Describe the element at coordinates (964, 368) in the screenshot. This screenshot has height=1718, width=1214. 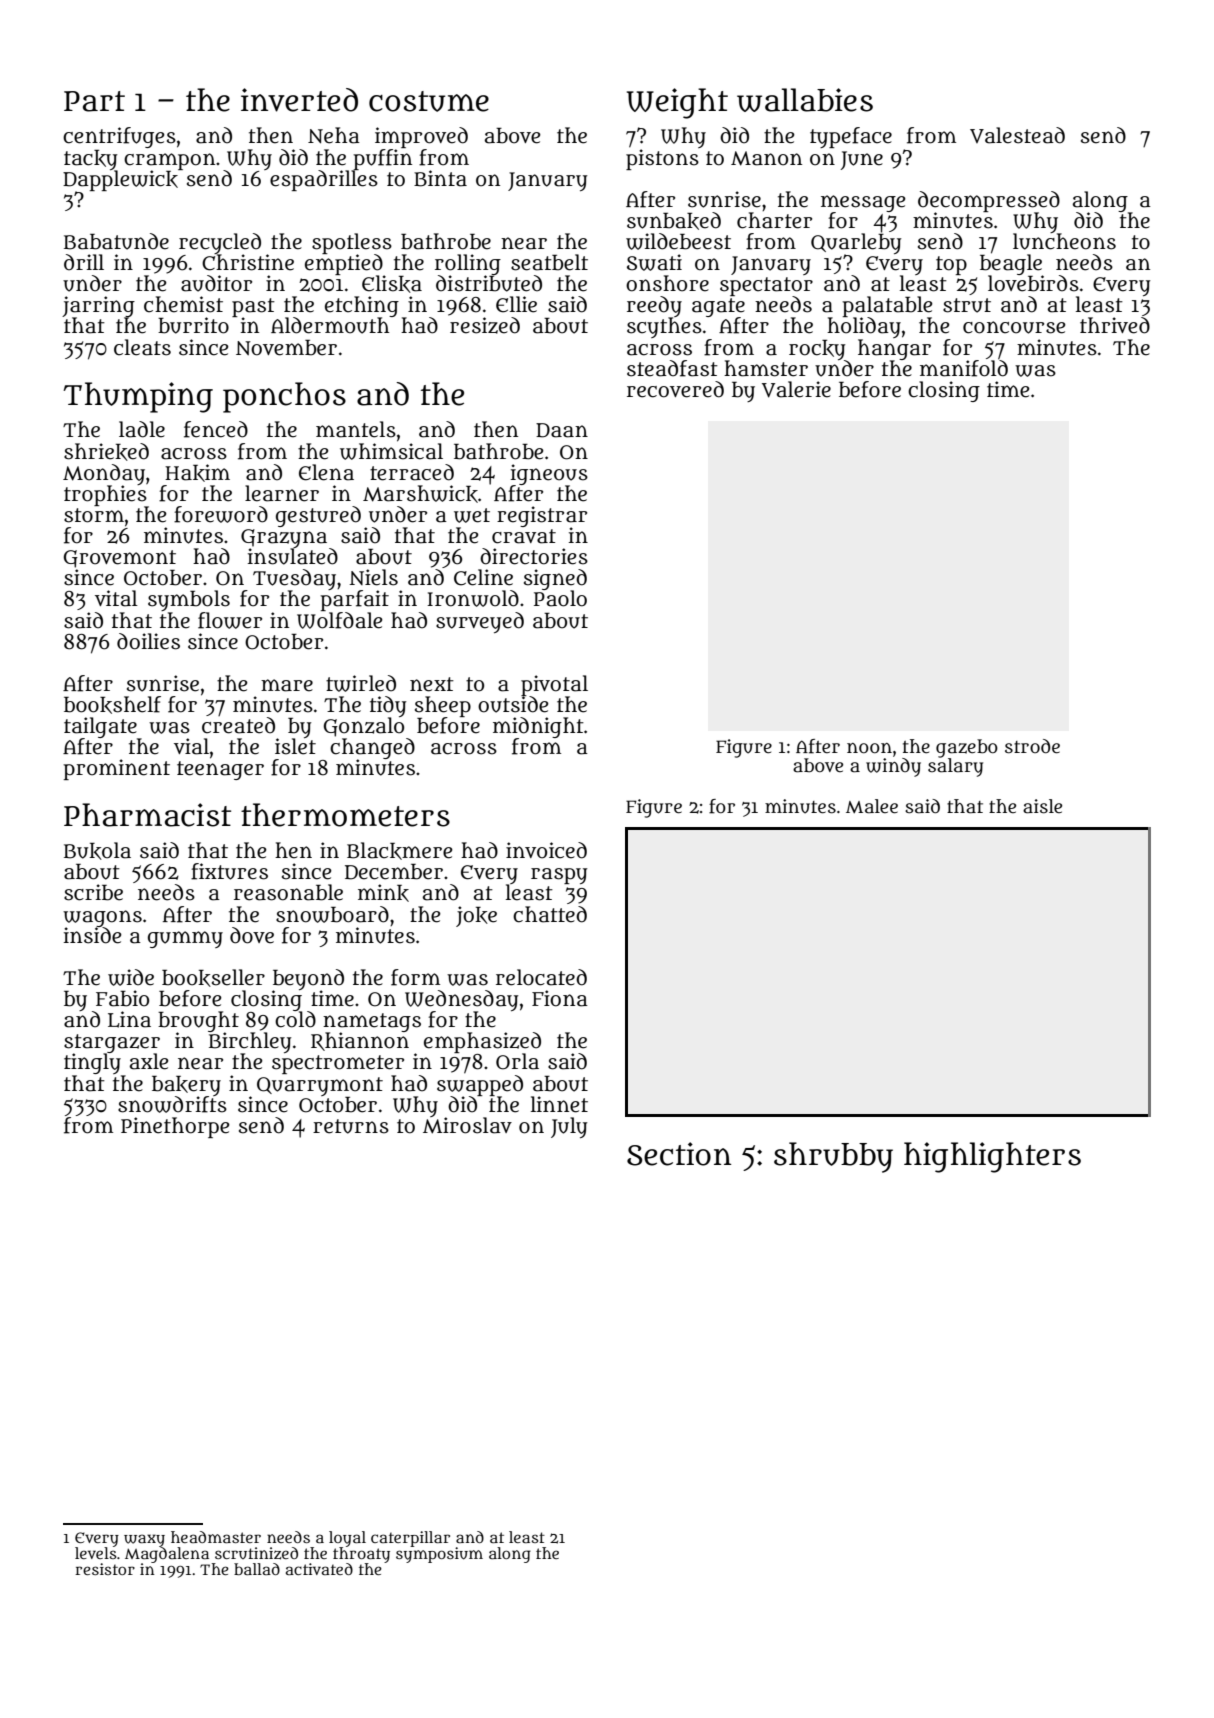
I see `manifold` at that location.
